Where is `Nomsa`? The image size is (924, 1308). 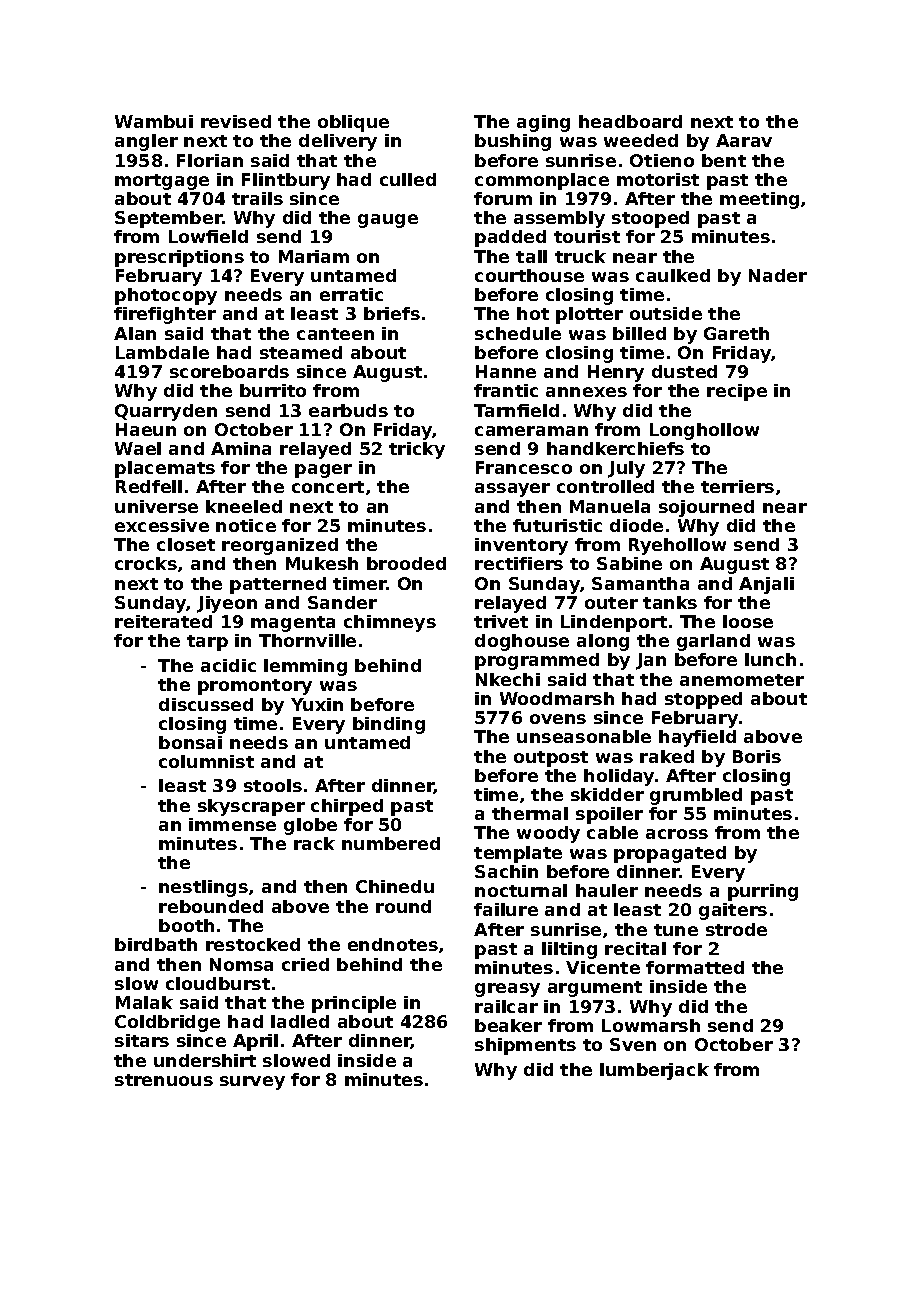 Nomsa is located at coordinates (241, 964).
